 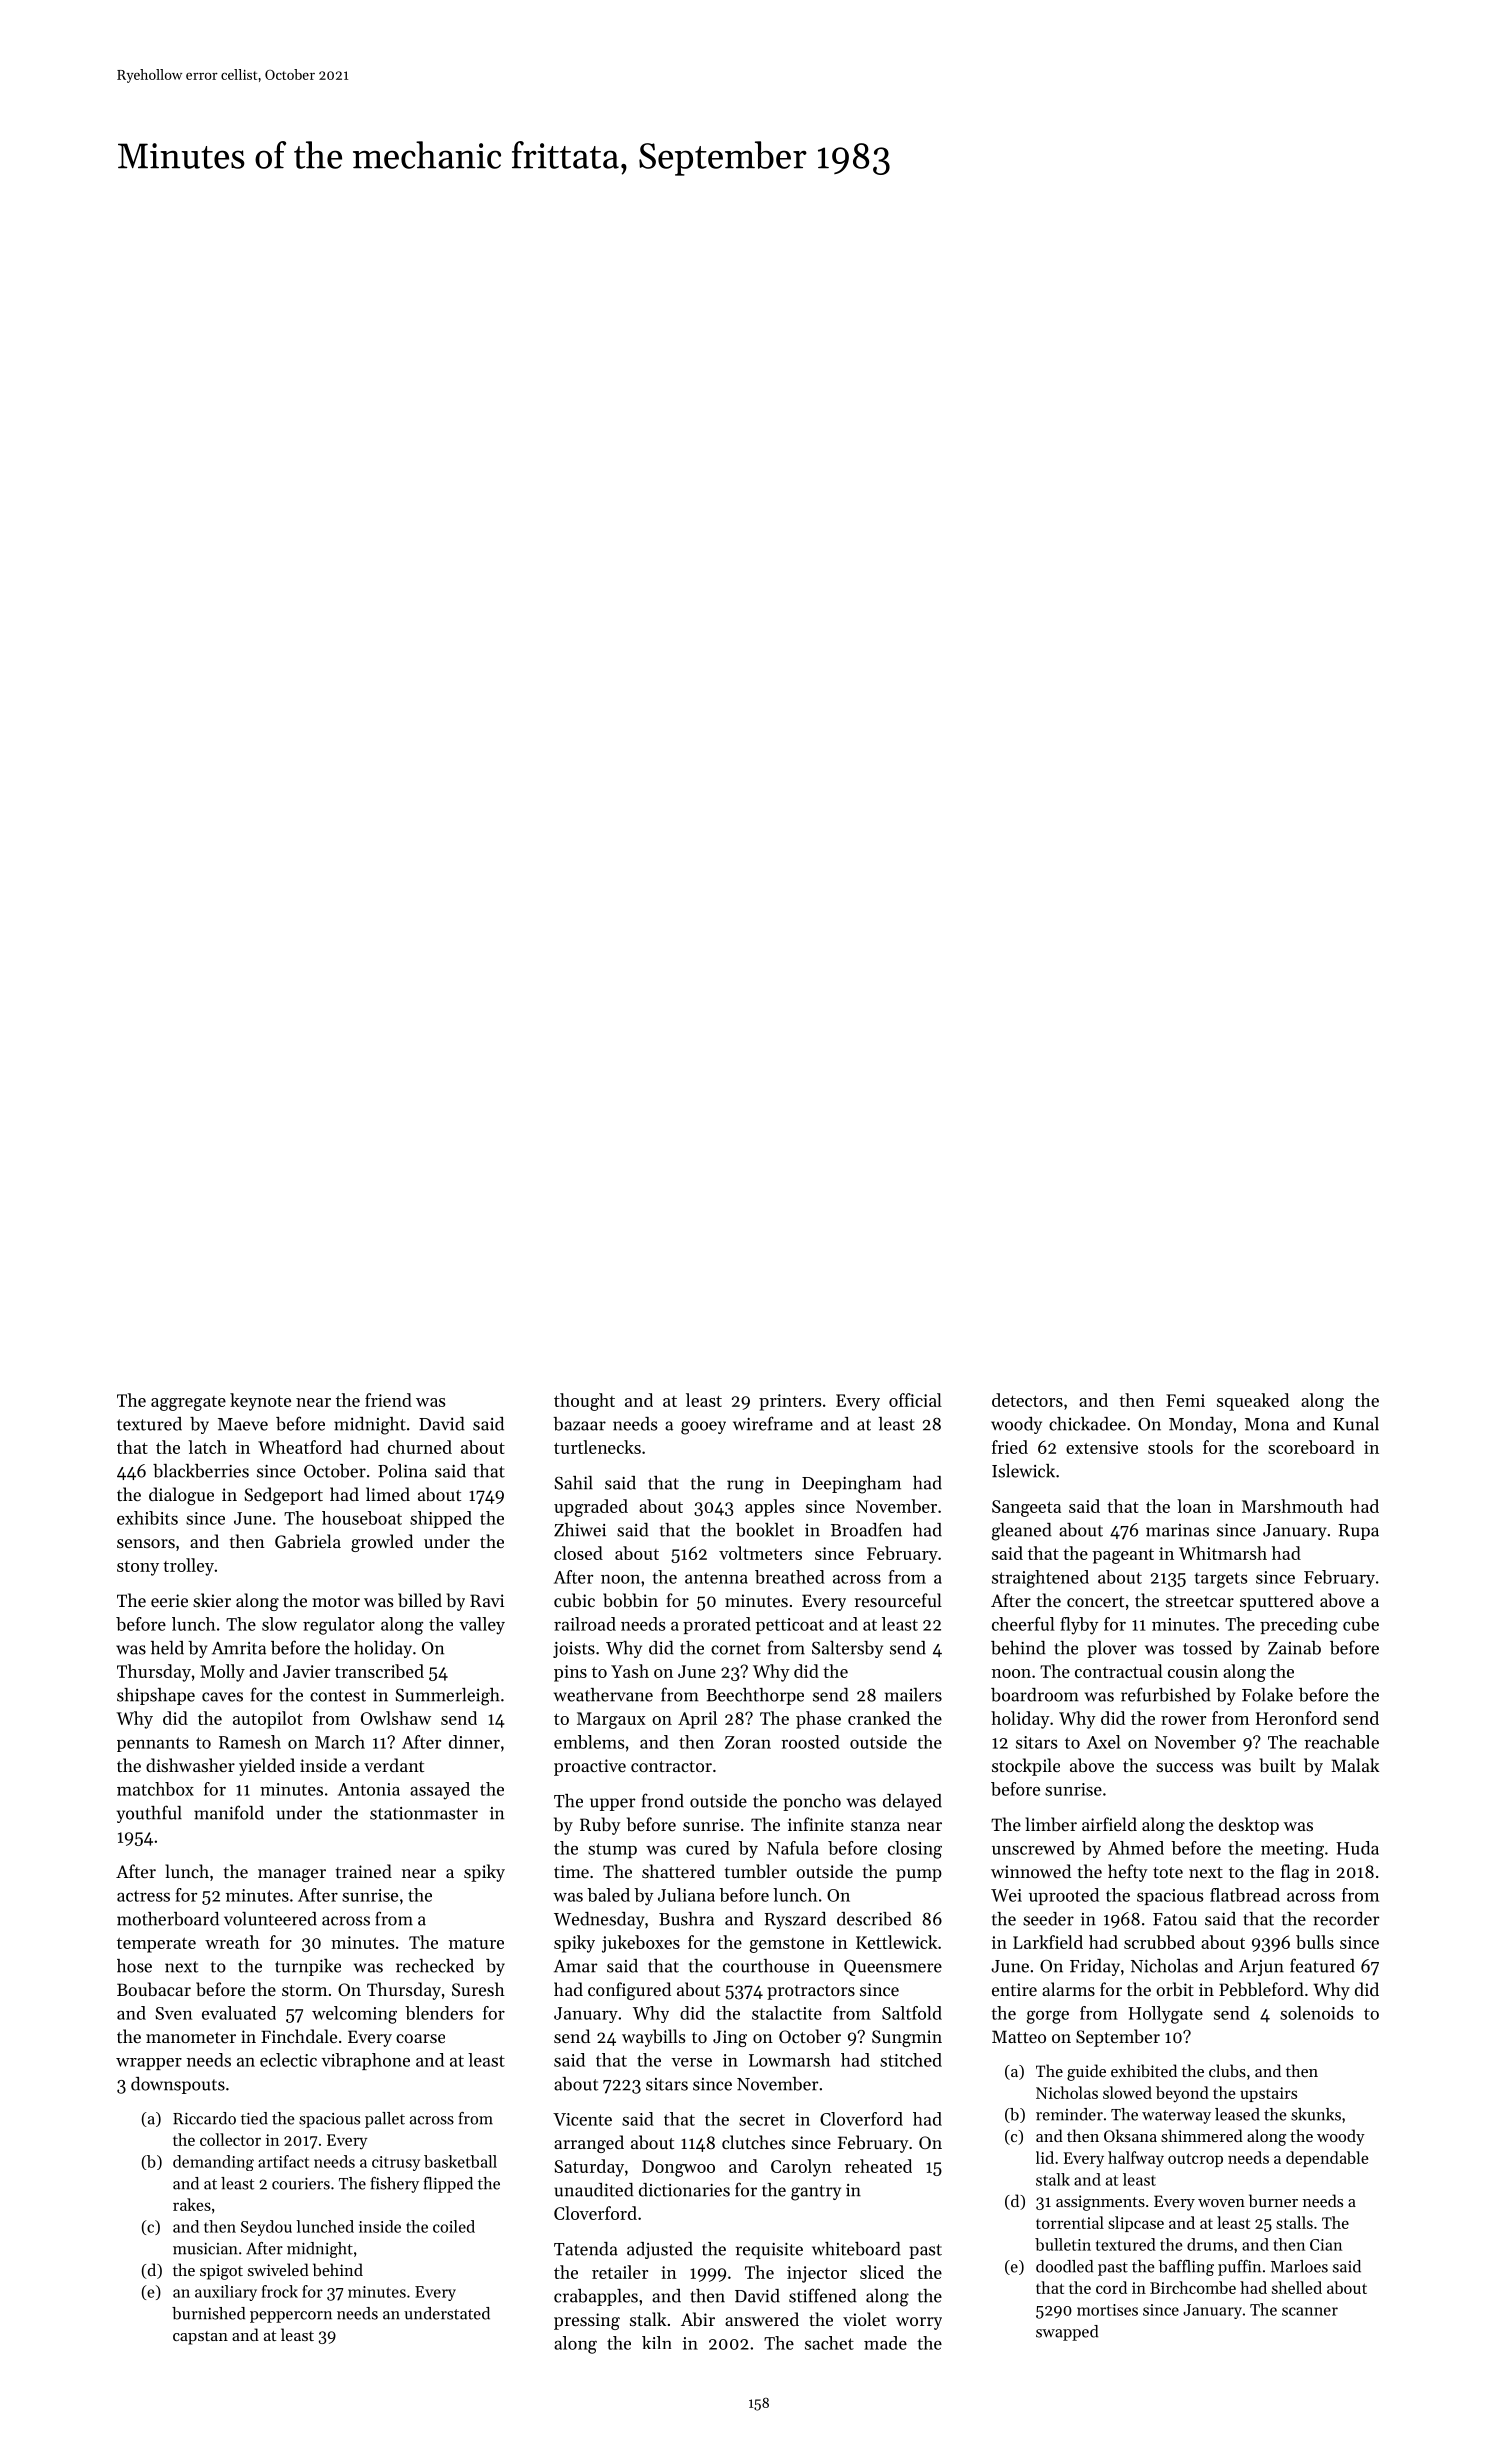 I want to click on keynote, so click(x=260, y=1402).
